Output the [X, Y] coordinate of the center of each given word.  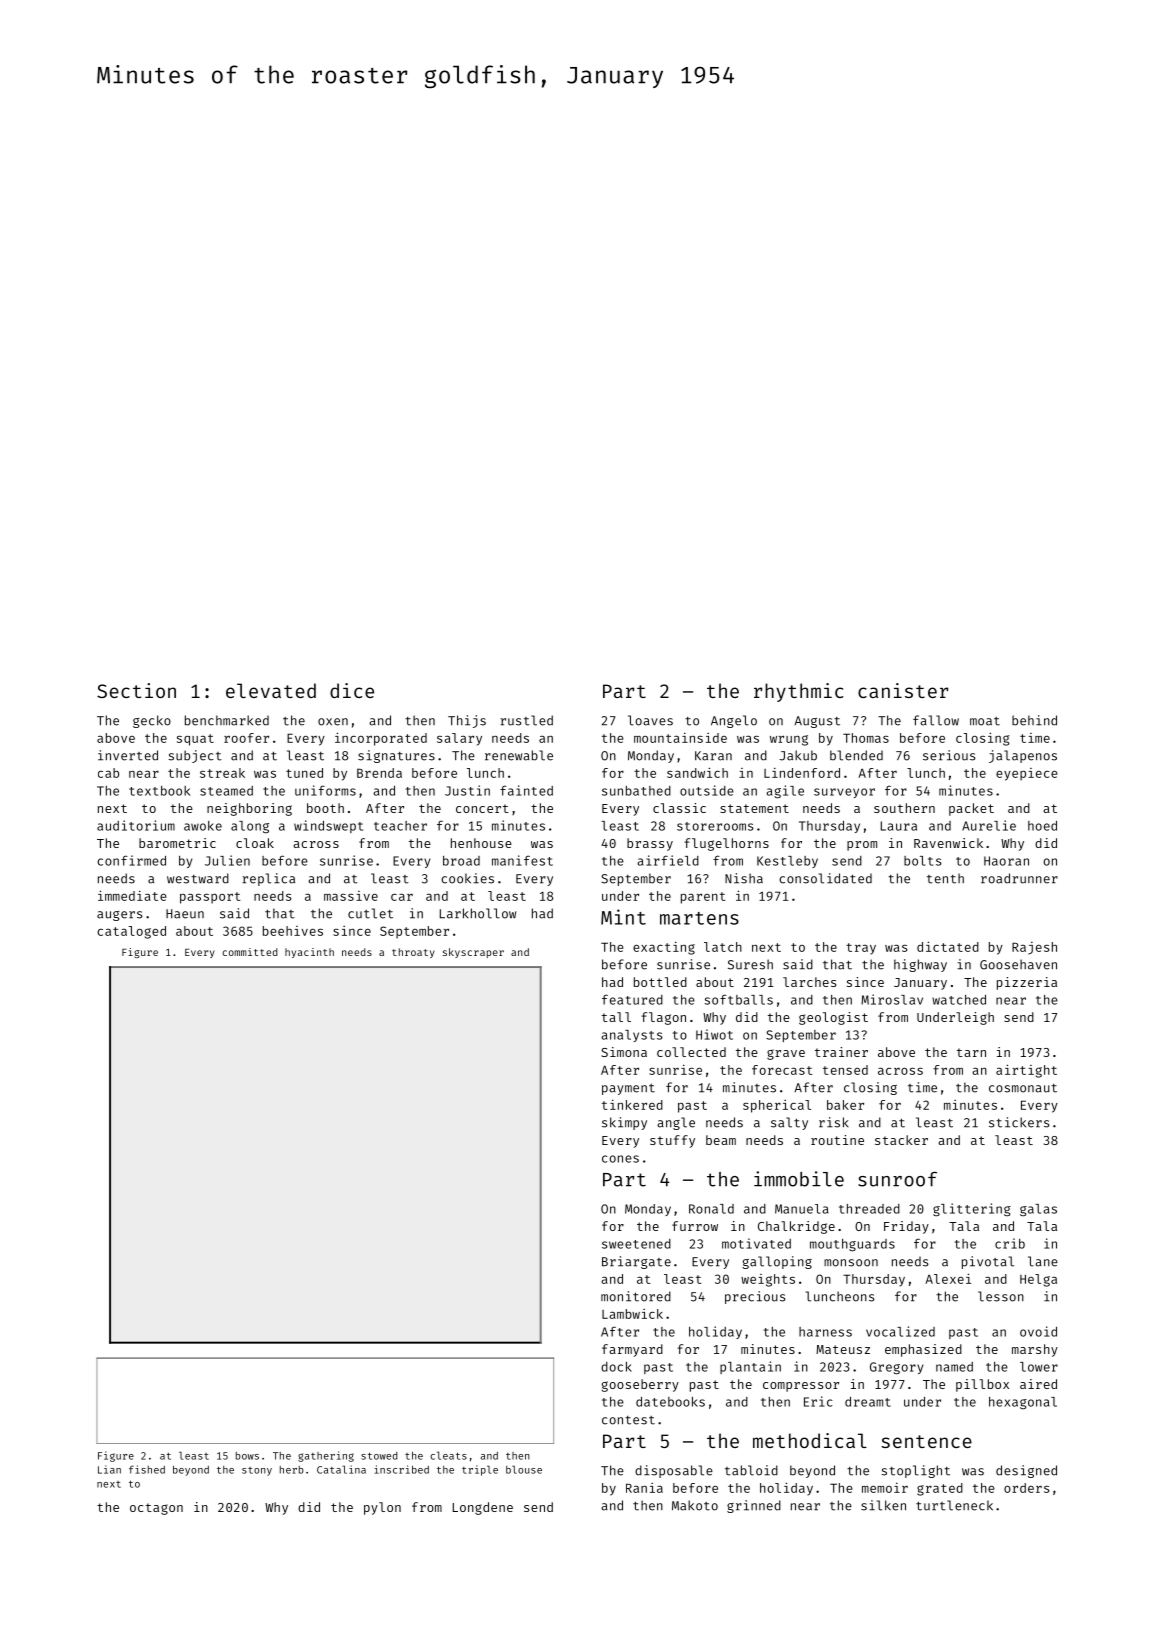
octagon [156, 1509]
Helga [1038, 1280]
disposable [674, 1471]
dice [352, 690]
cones [620, 1159]
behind [1034, 720]
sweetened [636, 1244]
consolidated [825, 878]
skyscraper [473, 953]
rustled [527, 720]
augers [120, 916]
